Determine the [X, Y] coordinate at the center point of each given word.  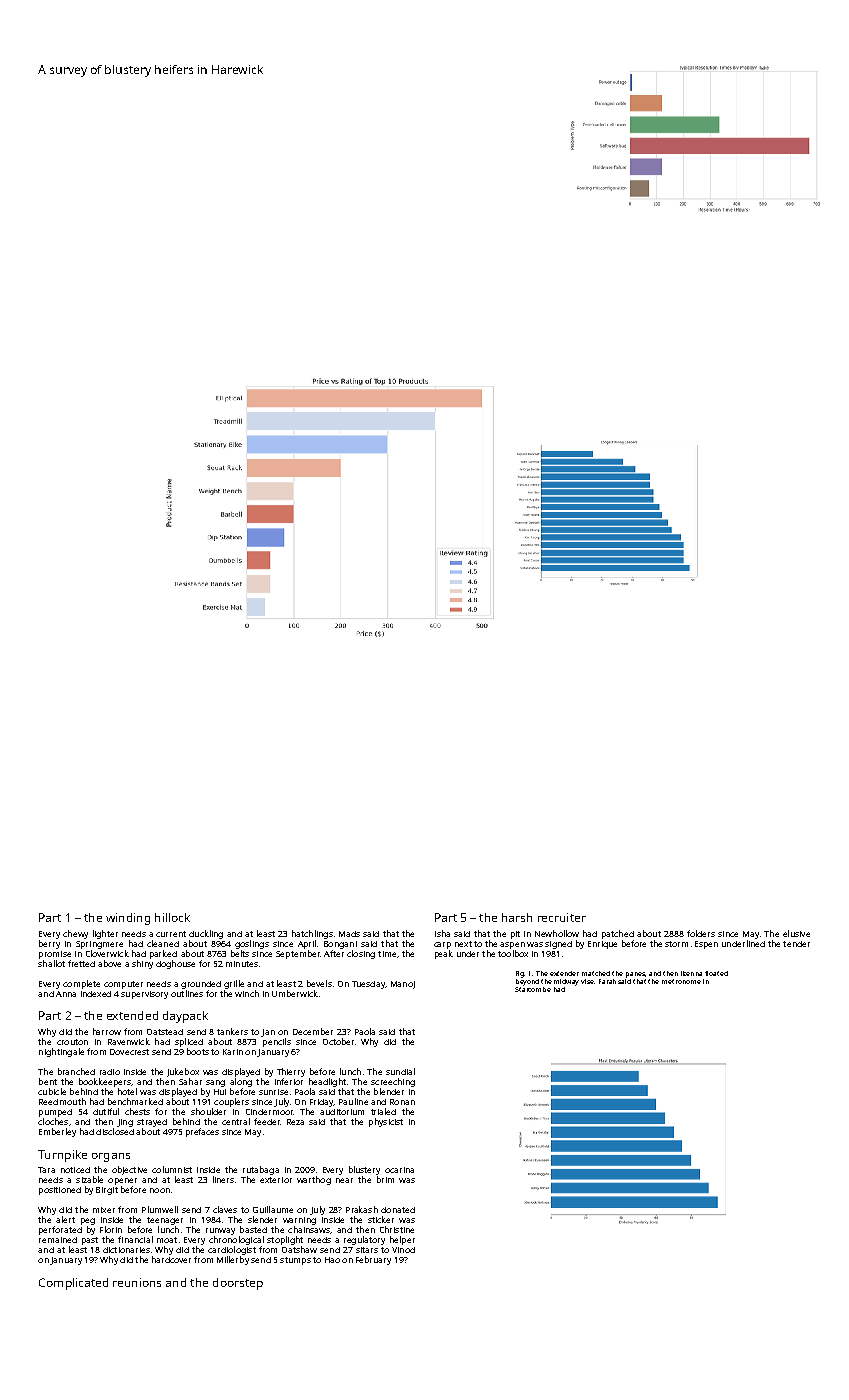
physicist [386, 1122]
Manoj [403, 985]
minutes [242, 964]
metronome [681, 981]
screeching [393, 1082]
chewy [75, 934]
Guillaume [273, 1209]
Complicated [73, 1284]
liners [223, 1179]
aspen [512, 945]
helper [402, 1240]
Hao [332, 1260]
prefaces [202, 1132]
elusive [796, 933]
